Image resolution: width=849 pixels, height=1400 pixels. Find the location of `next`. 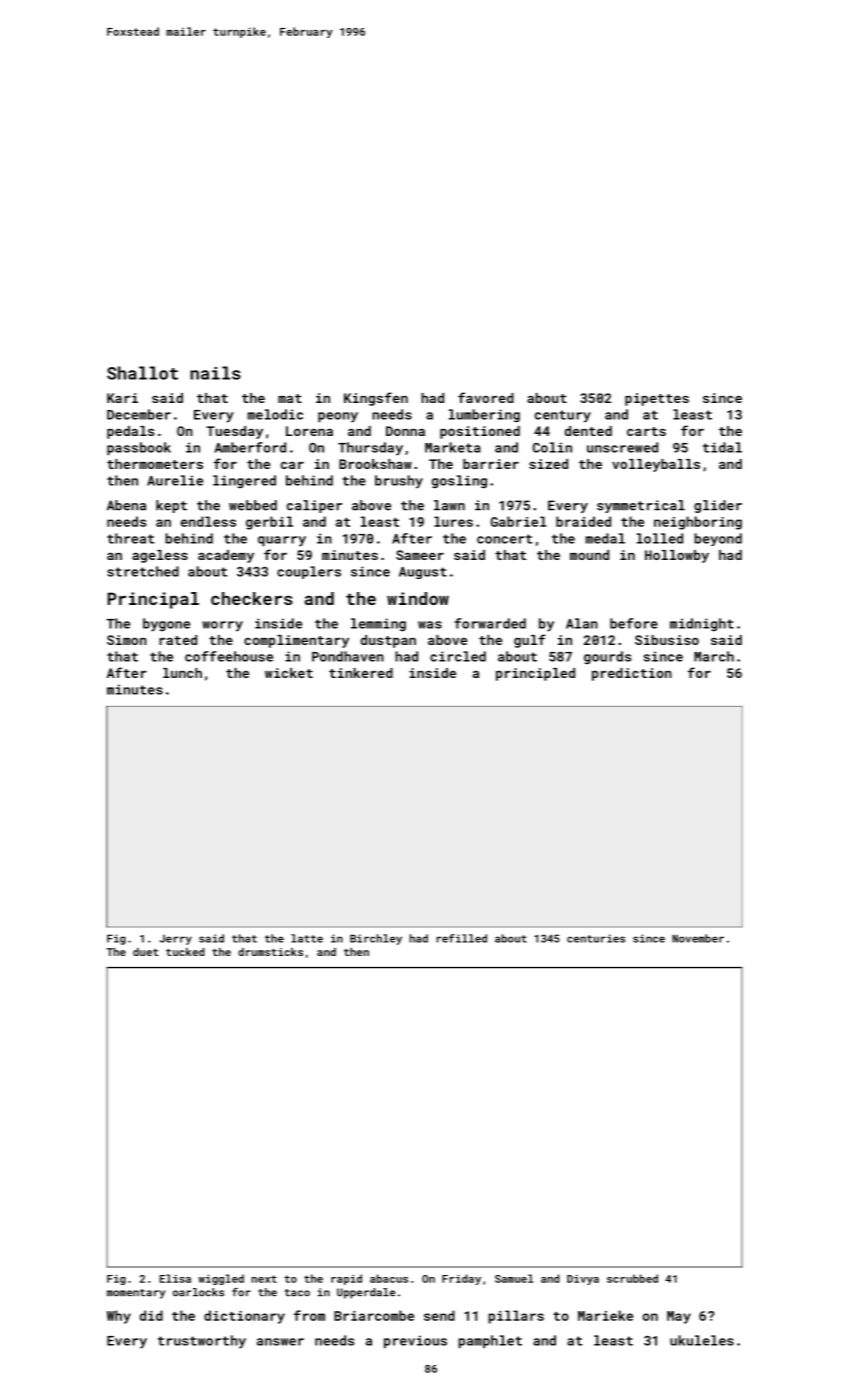

next is located at coordinates (264, 1279).
